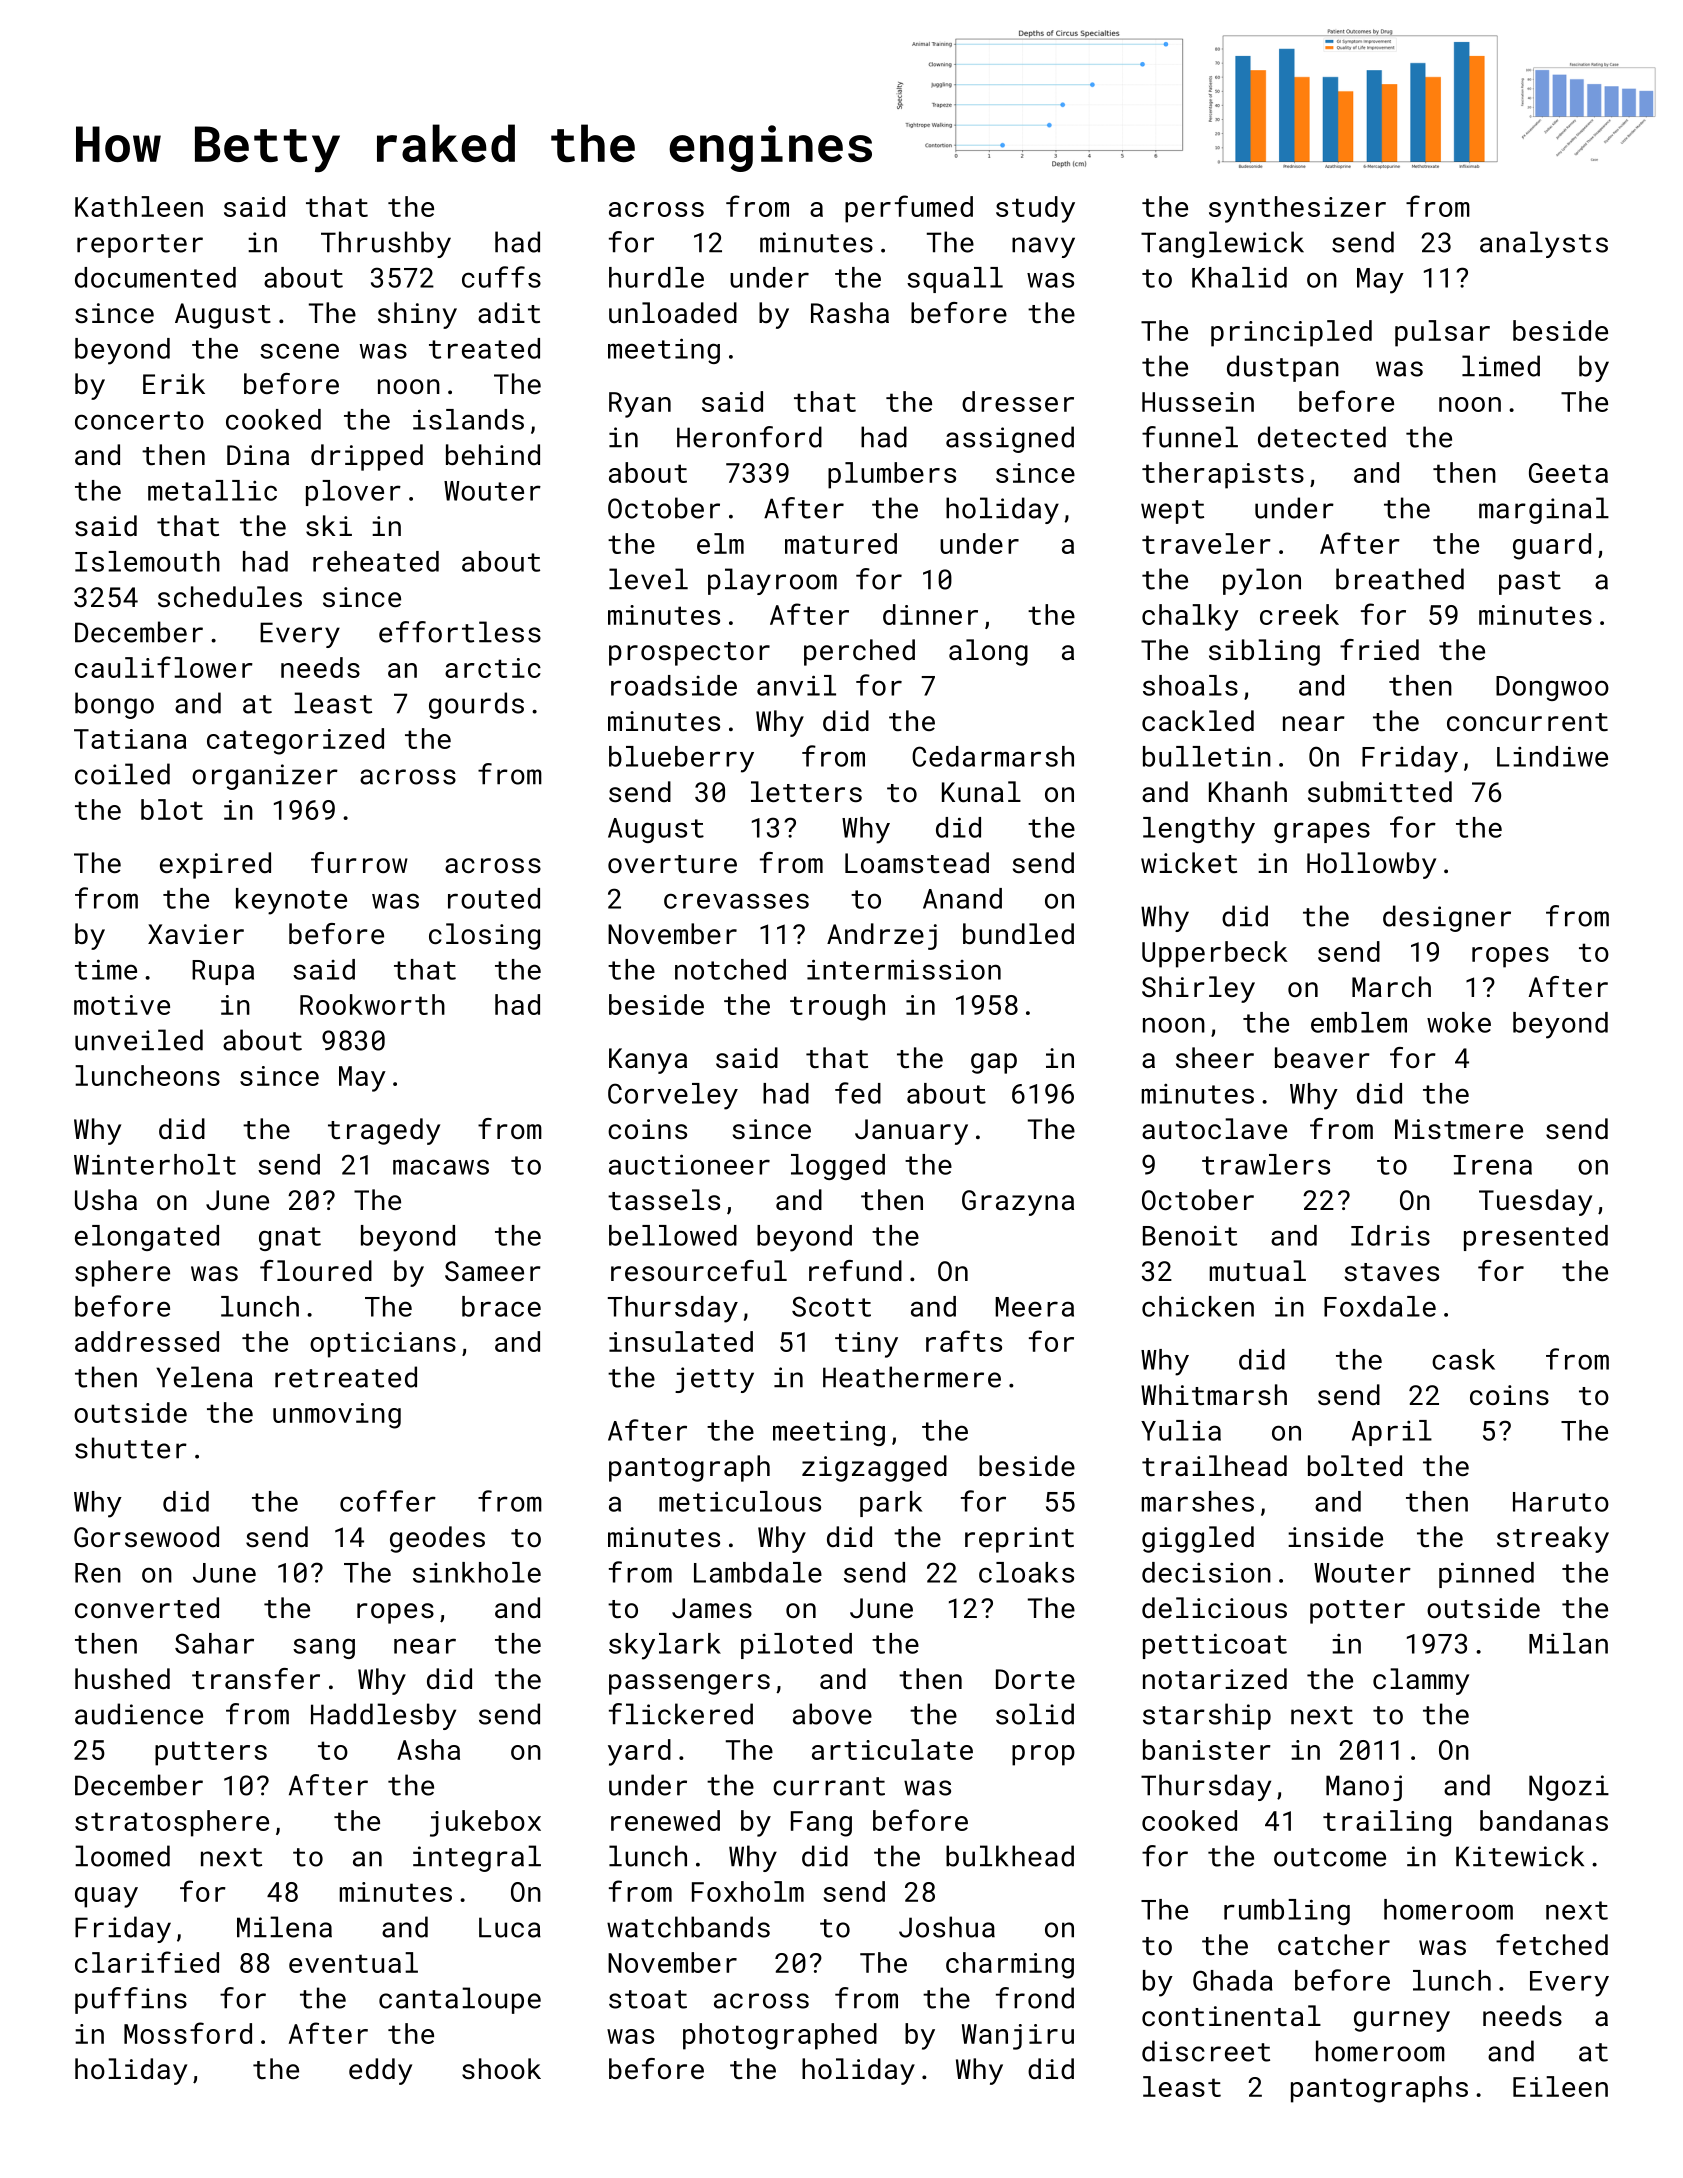 This page has width=1683, height=2178. I want to click on Khanh, so click(1248, 791).
